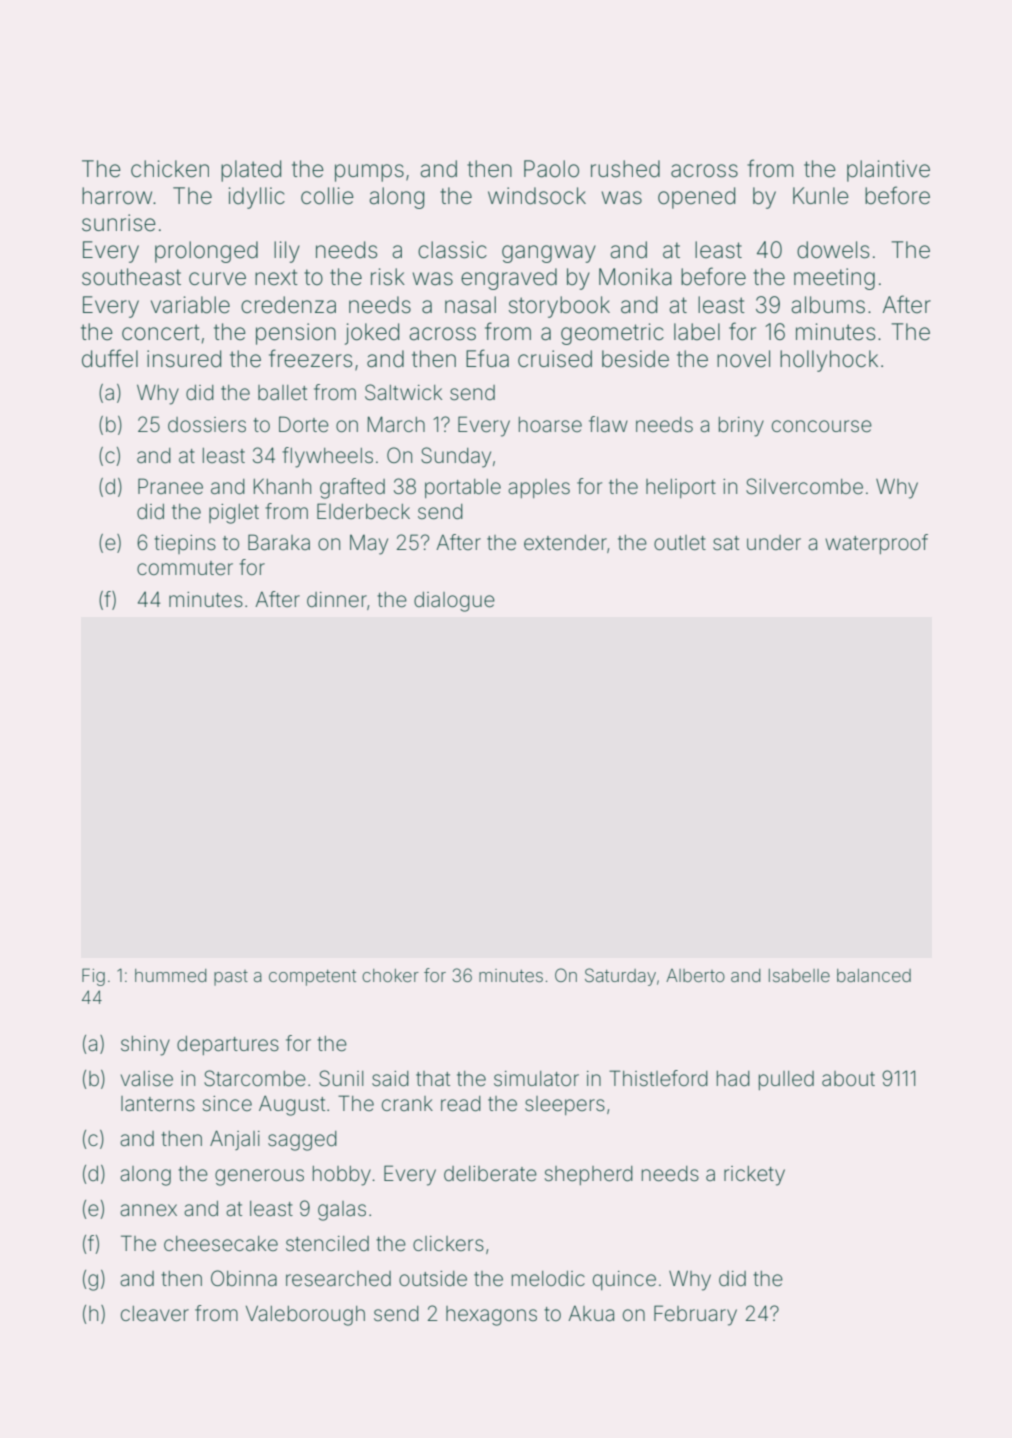 The image size is (1012, 1438). What do you see at coordinates (829, 361) in the screenshot?
I see `hollyhock` at bounding box center [829, 361].
